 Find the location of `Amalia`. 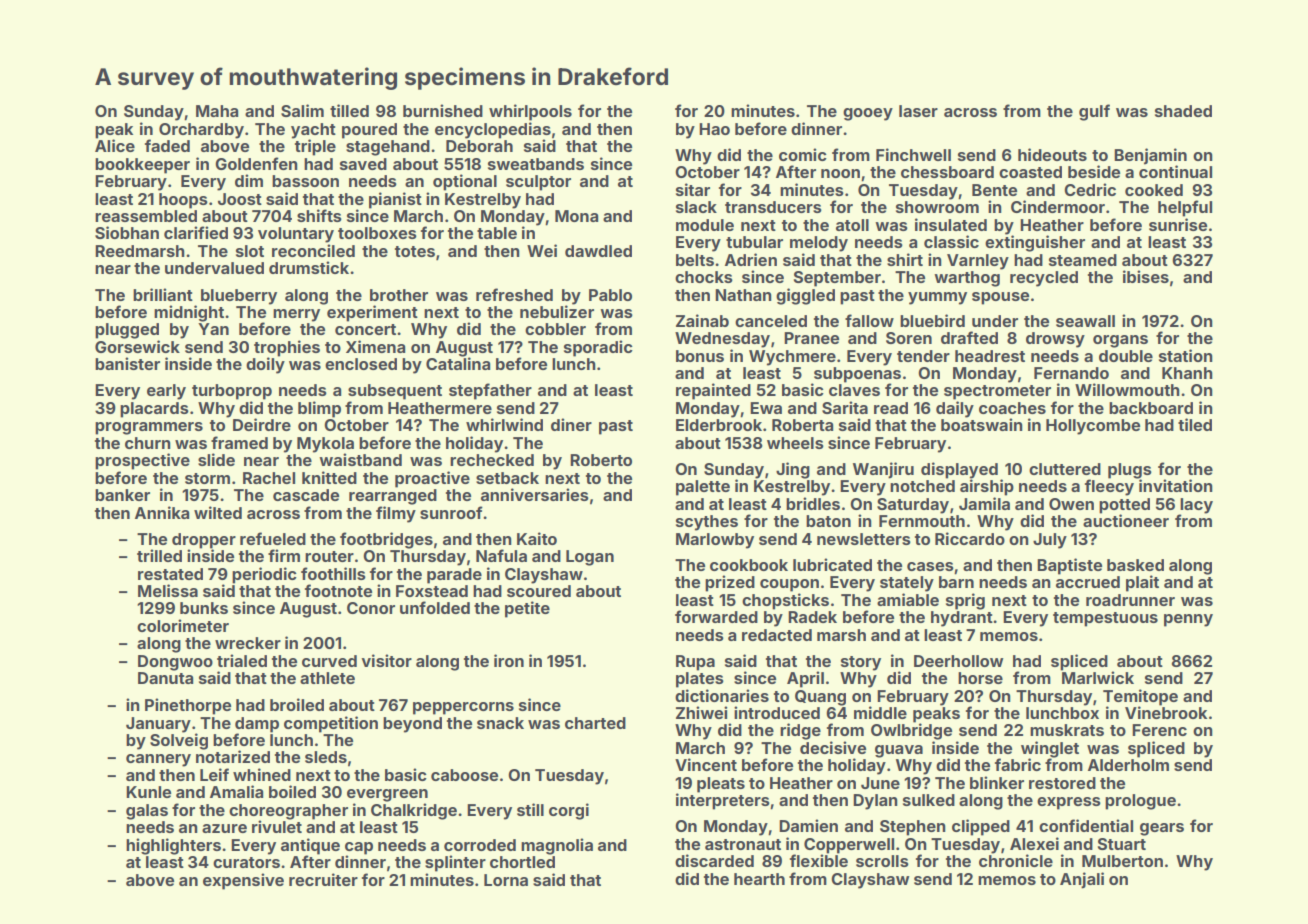

Amalia is located at coordinates (237, 791).
